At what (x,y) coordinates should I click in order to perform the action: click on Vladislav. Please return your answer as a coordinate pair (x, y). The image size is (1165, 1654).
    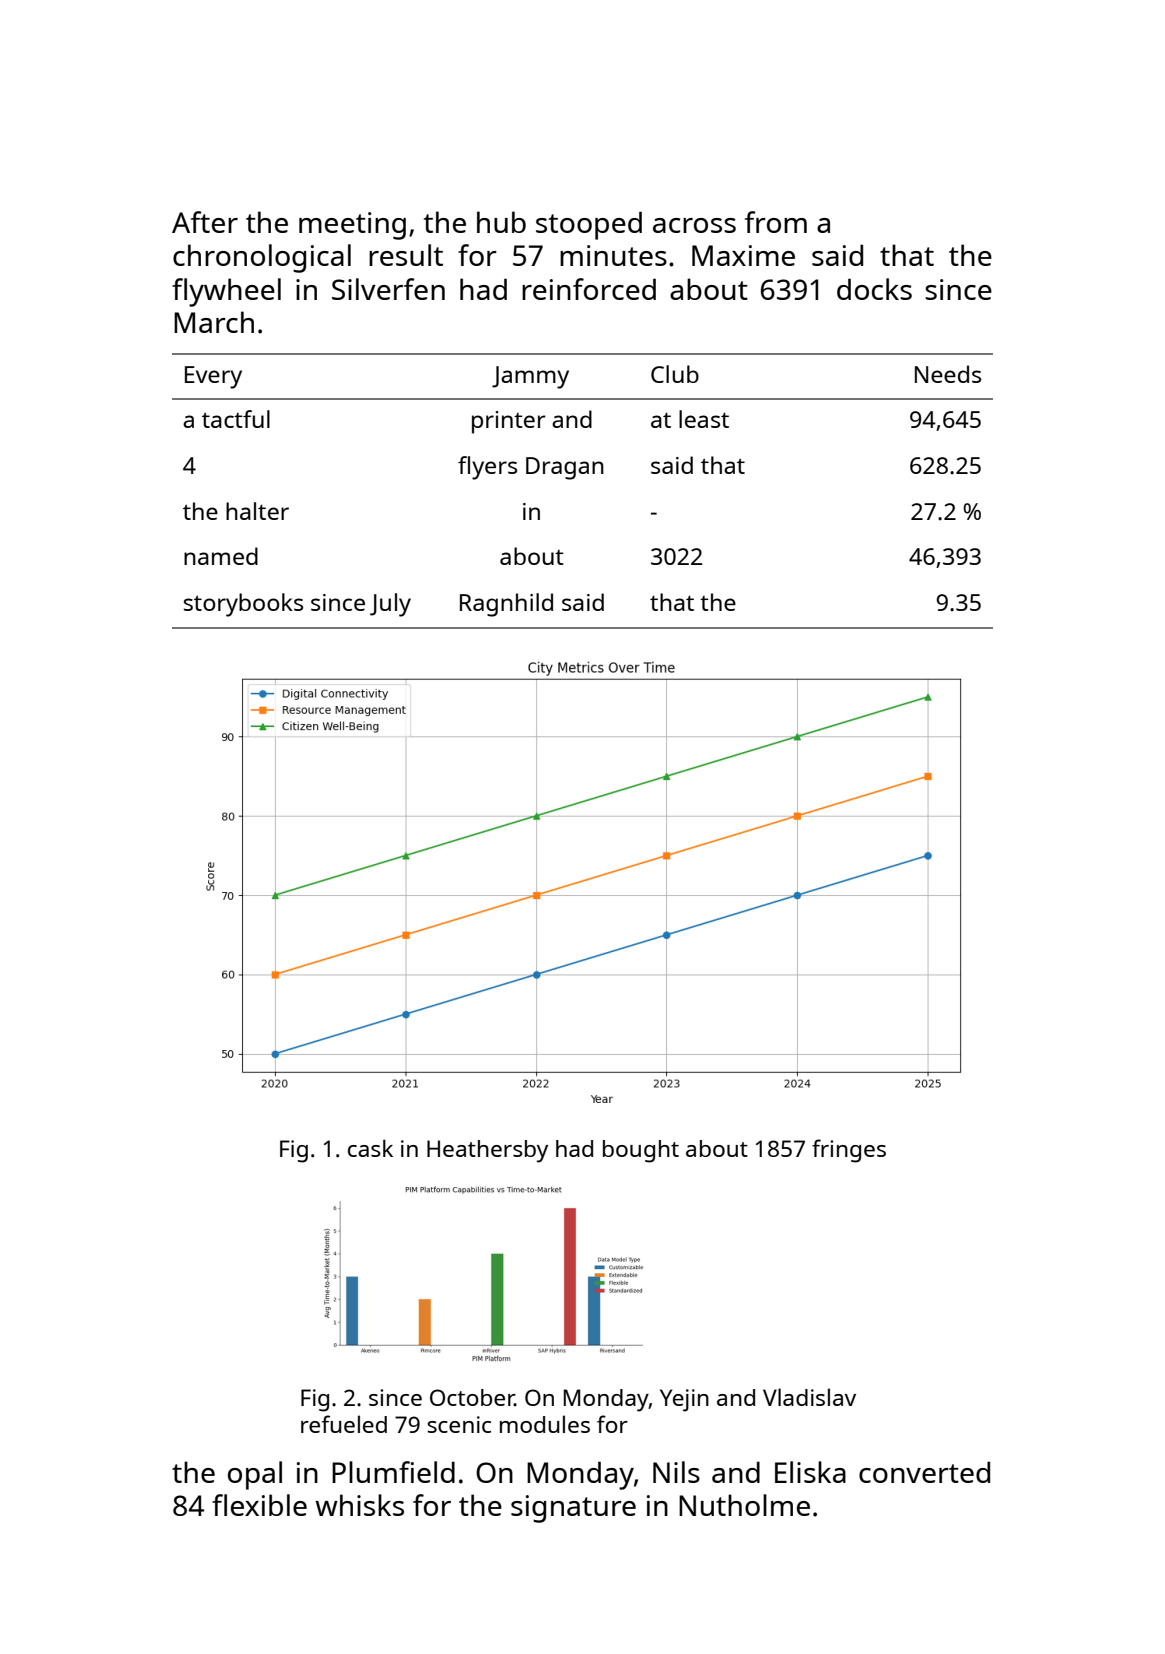
    Looking at the image, I should click on (809, 1397).
